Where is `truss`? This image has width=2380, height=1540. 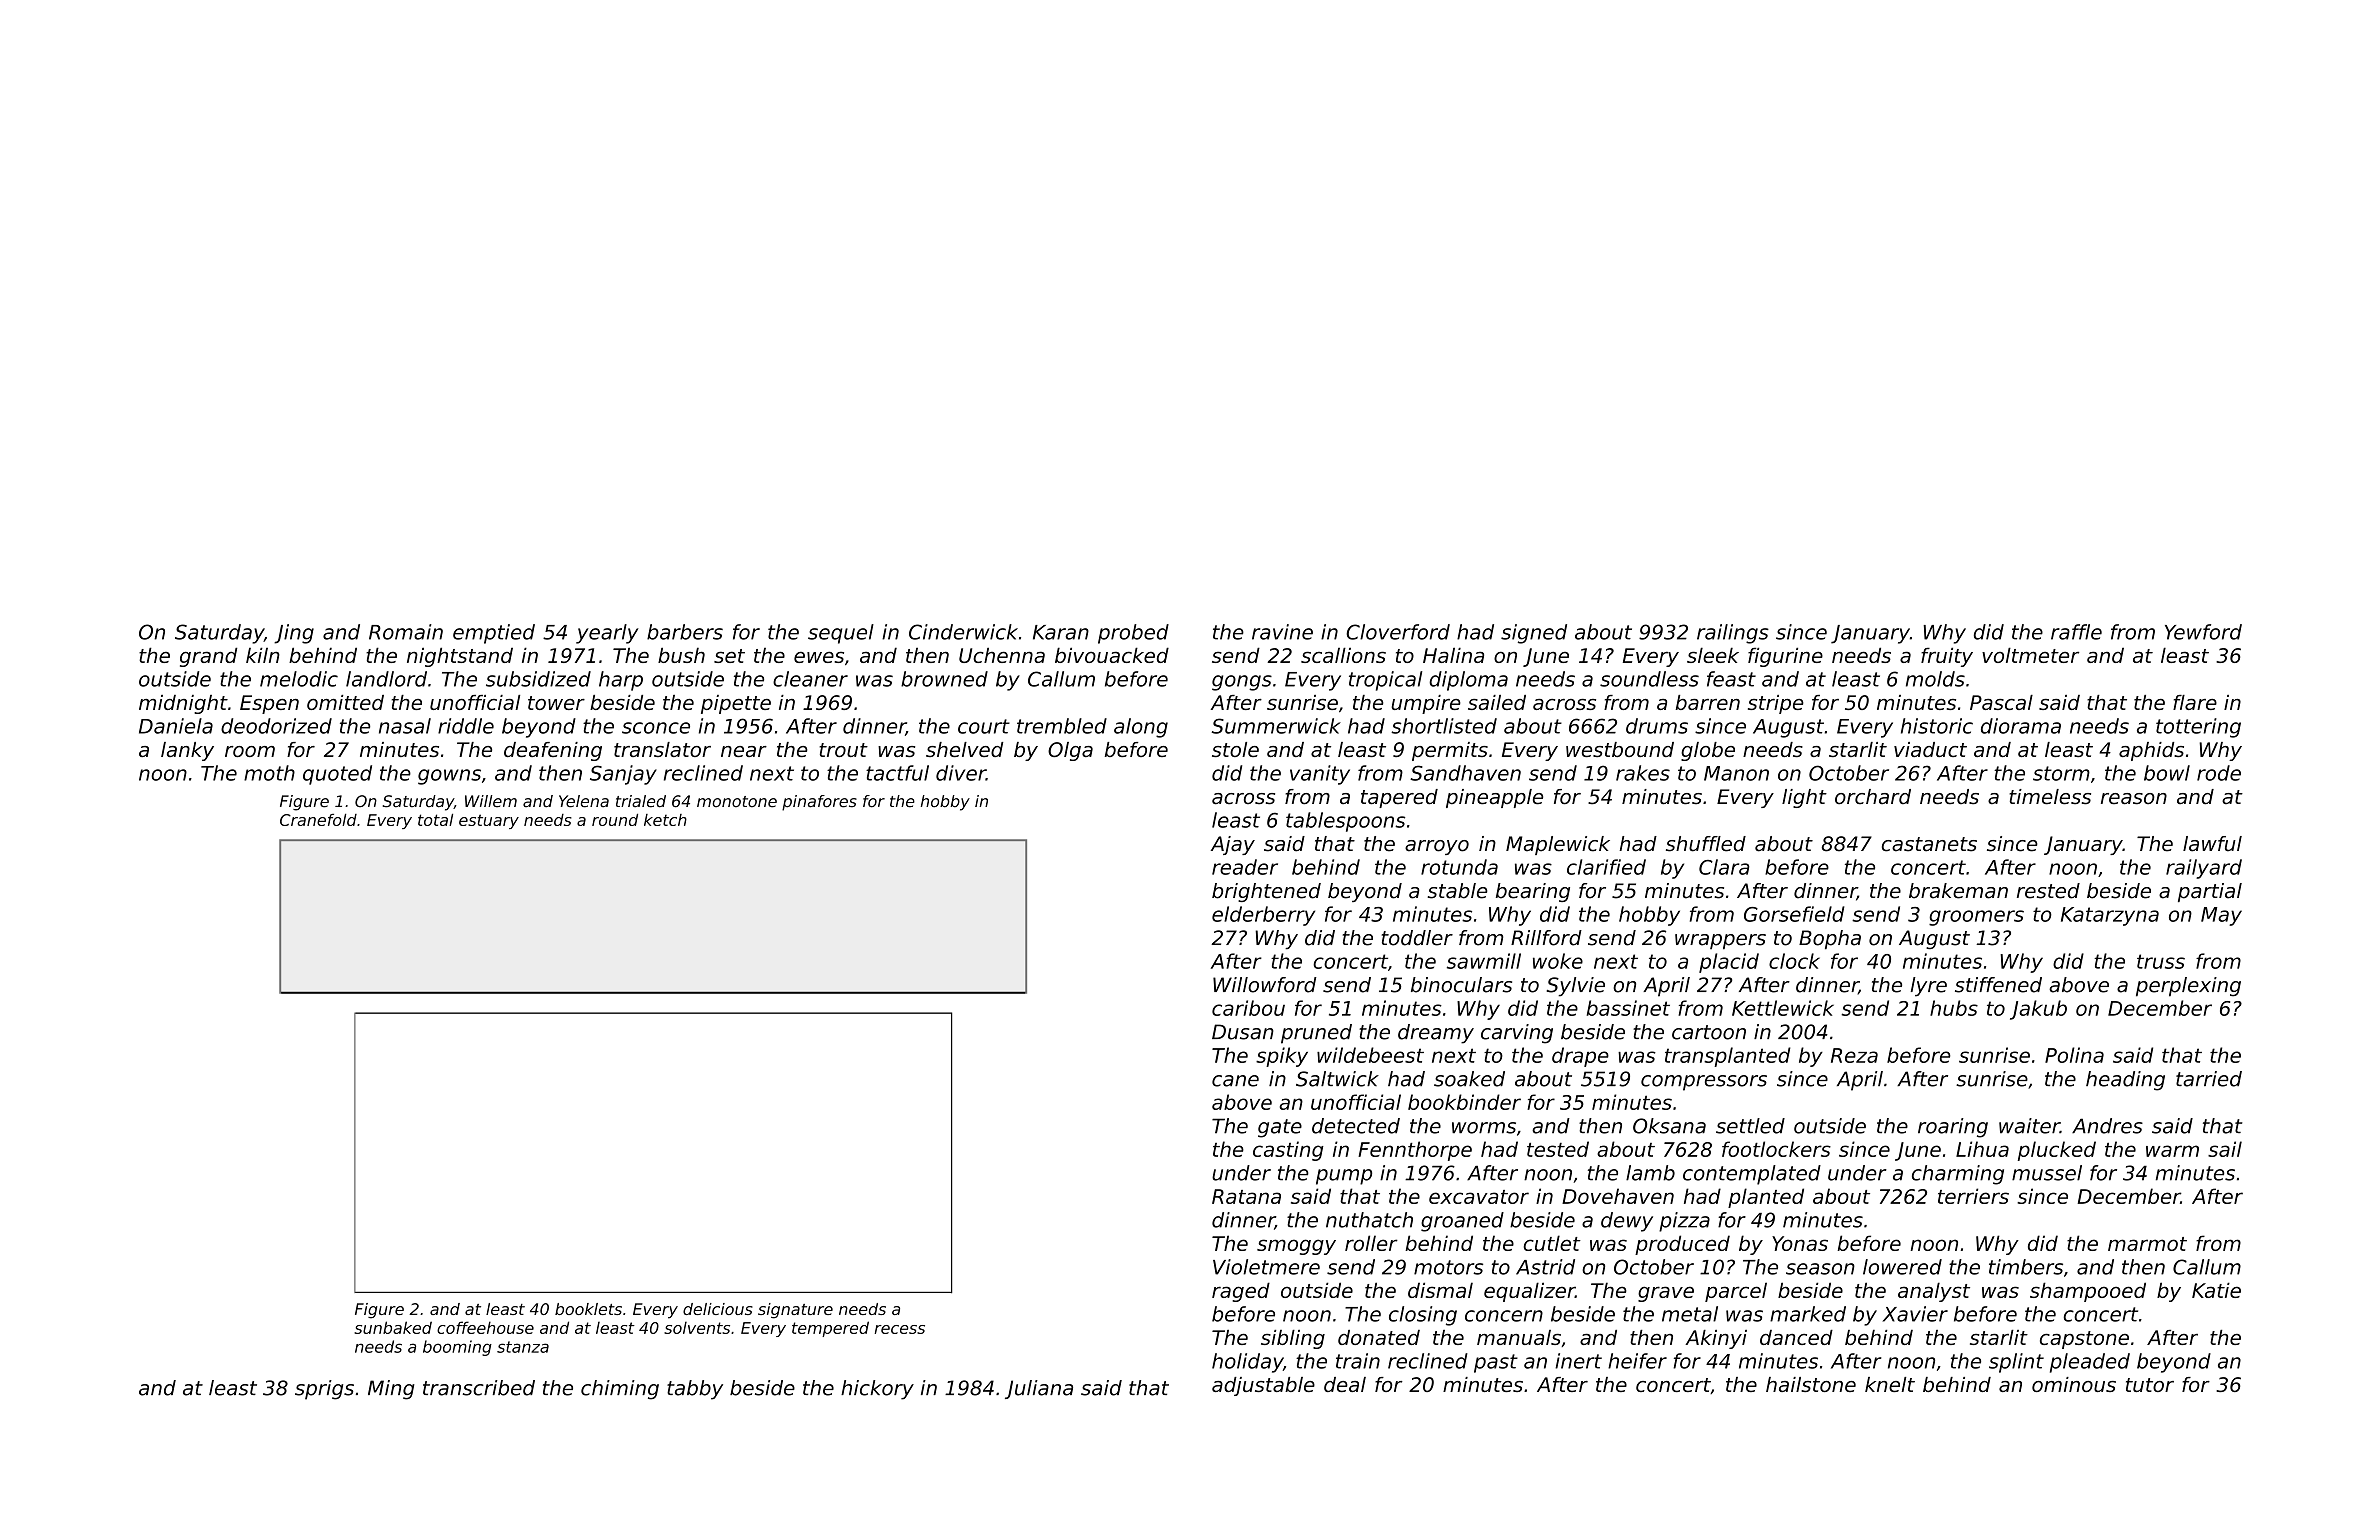 truss is located at coordinates (2161, 961).
